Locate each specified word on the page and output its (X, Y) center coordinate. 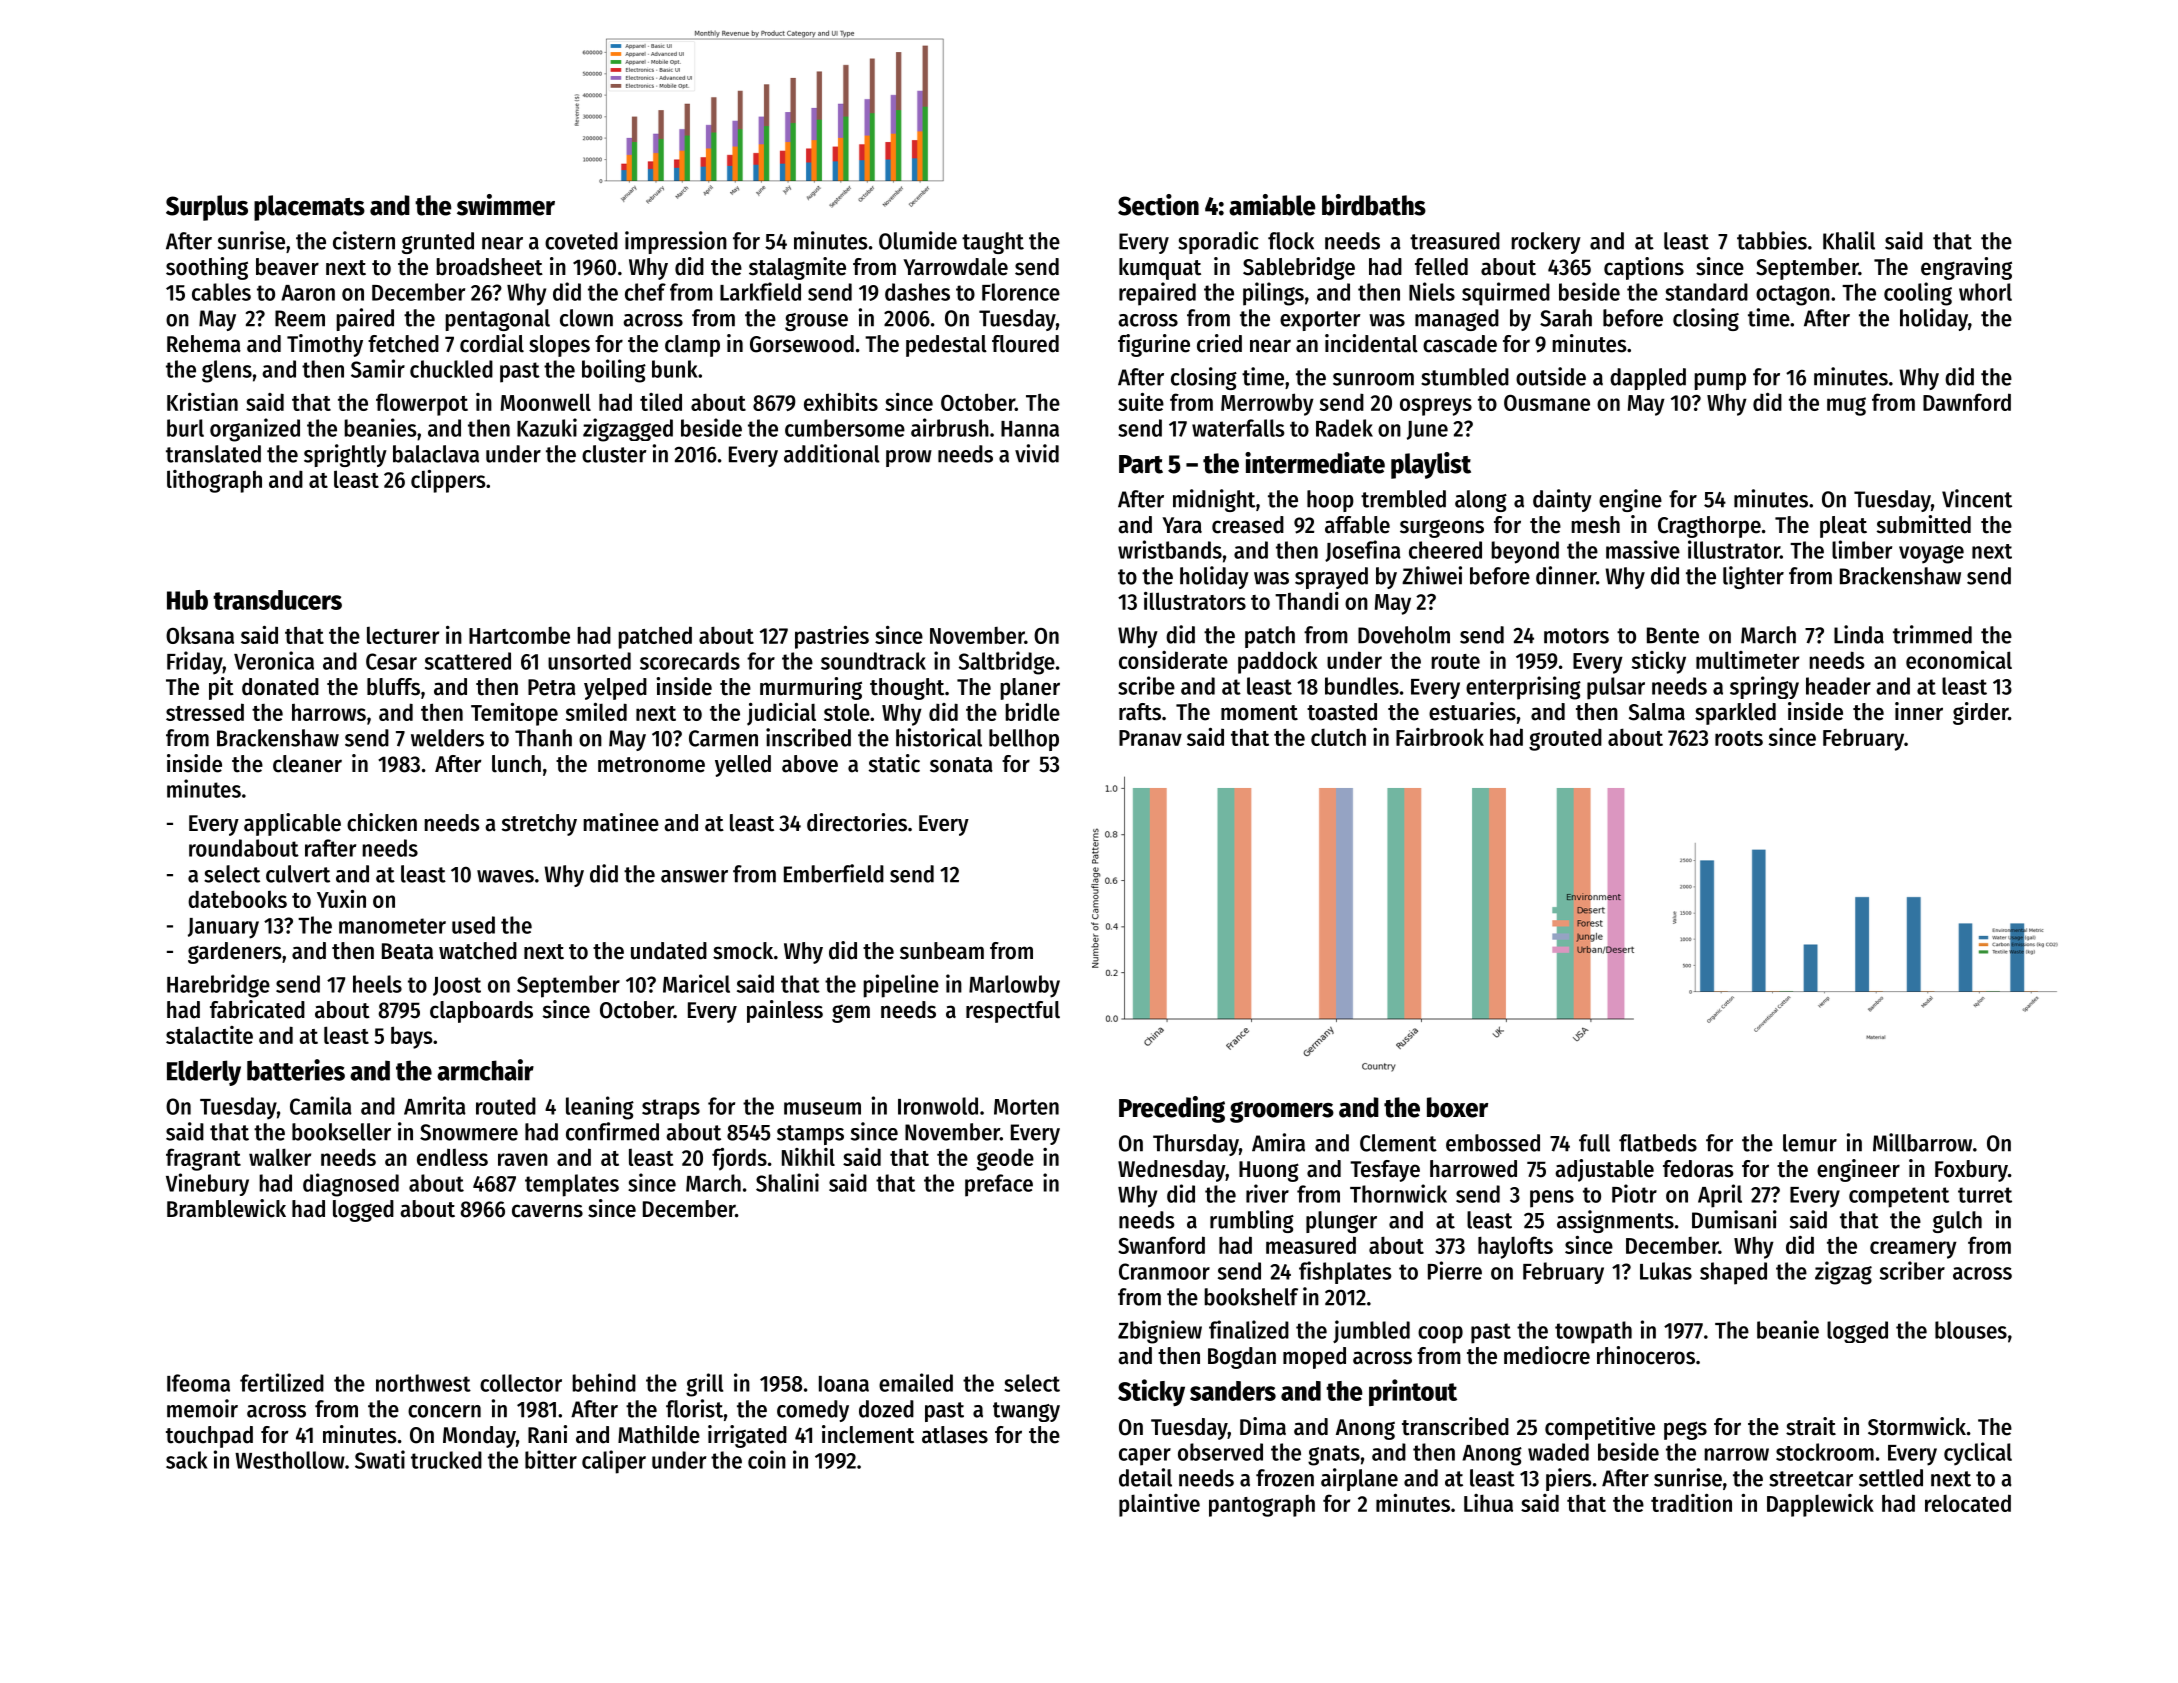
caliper (614, 1462)
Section (1158, 205)
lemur (1810, 1143)
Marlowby (1014, 986)
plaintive (1159, 1505)
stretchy (539, 825)
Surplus (207, 208)
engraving (1966, 268)
